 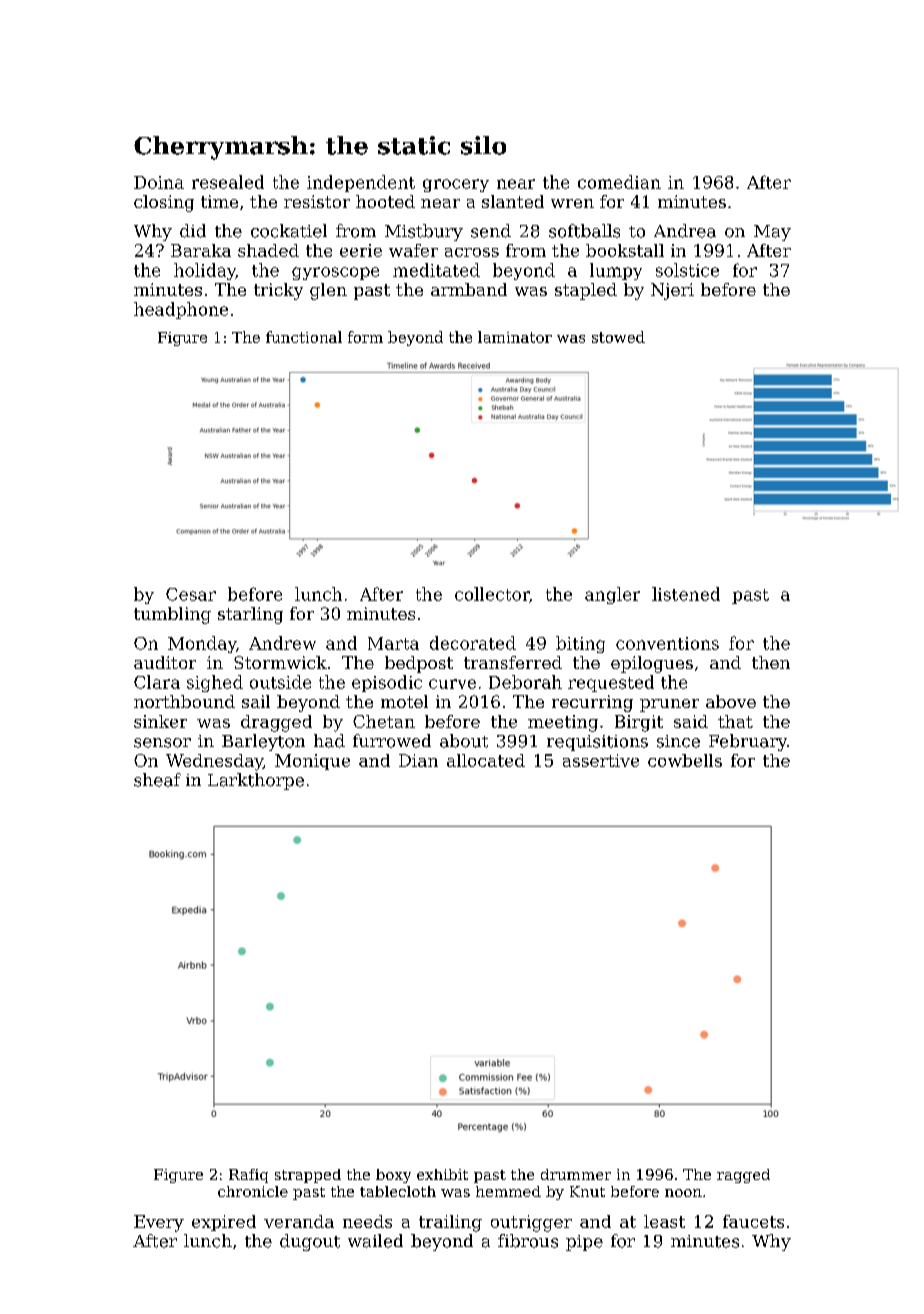 What do you see at coordinates (683, 1193) in the screenshot?
I see `noon` at bounding box center [683, 1193].
